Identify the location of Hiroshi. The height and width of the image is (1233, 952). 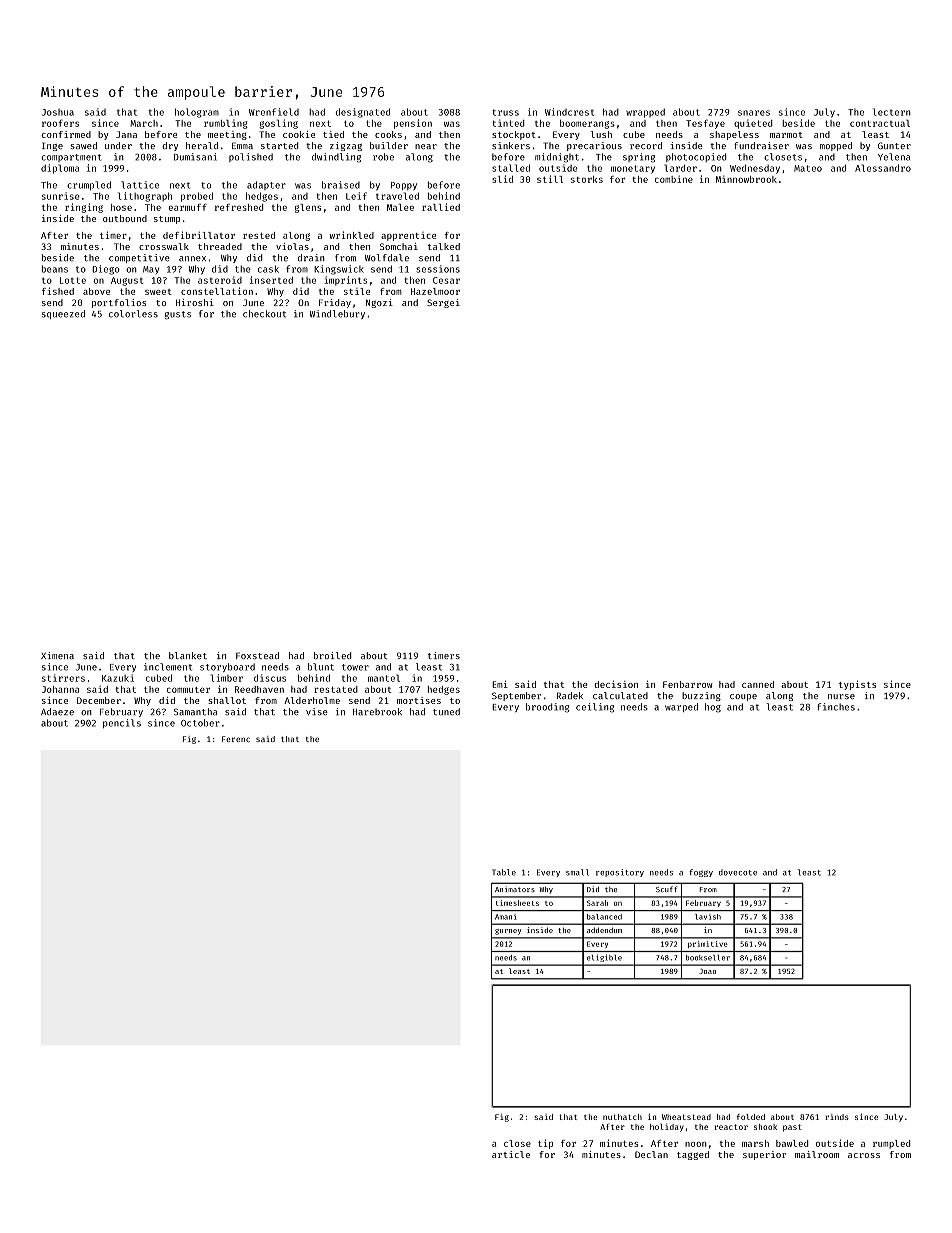
(195, 302).
